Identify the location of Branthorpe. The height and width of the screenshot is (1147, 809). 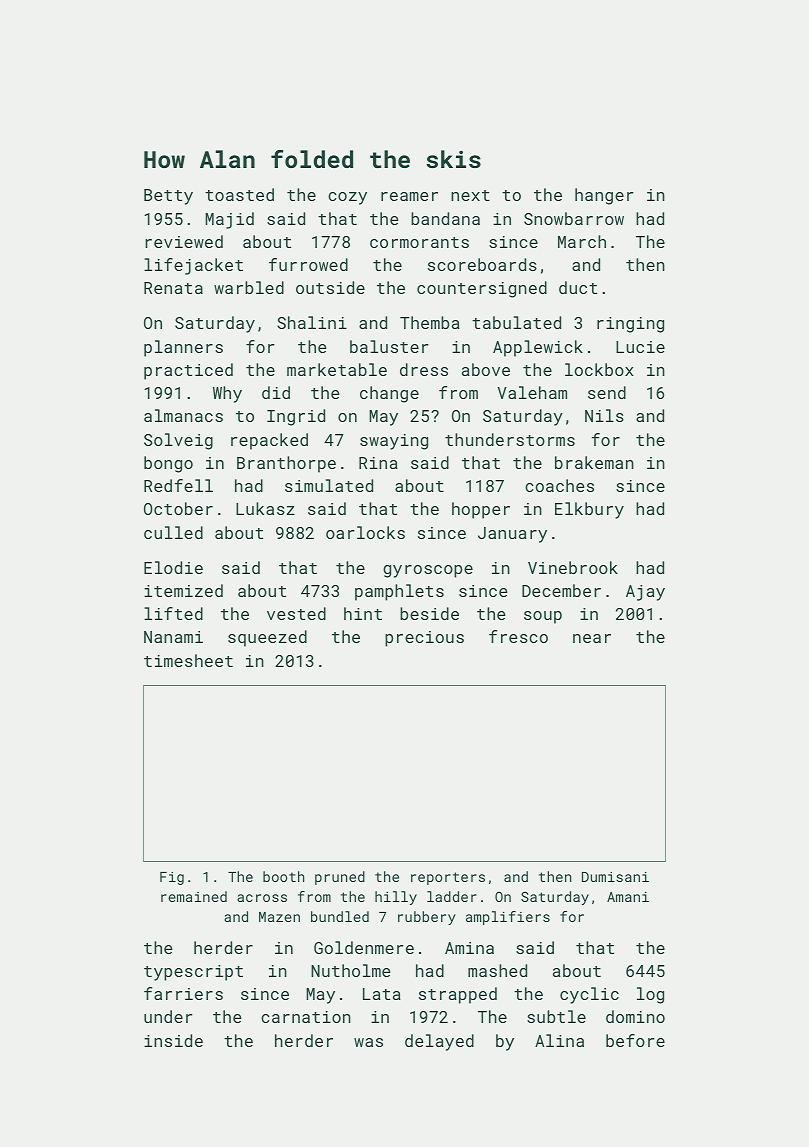
(286, 464).
